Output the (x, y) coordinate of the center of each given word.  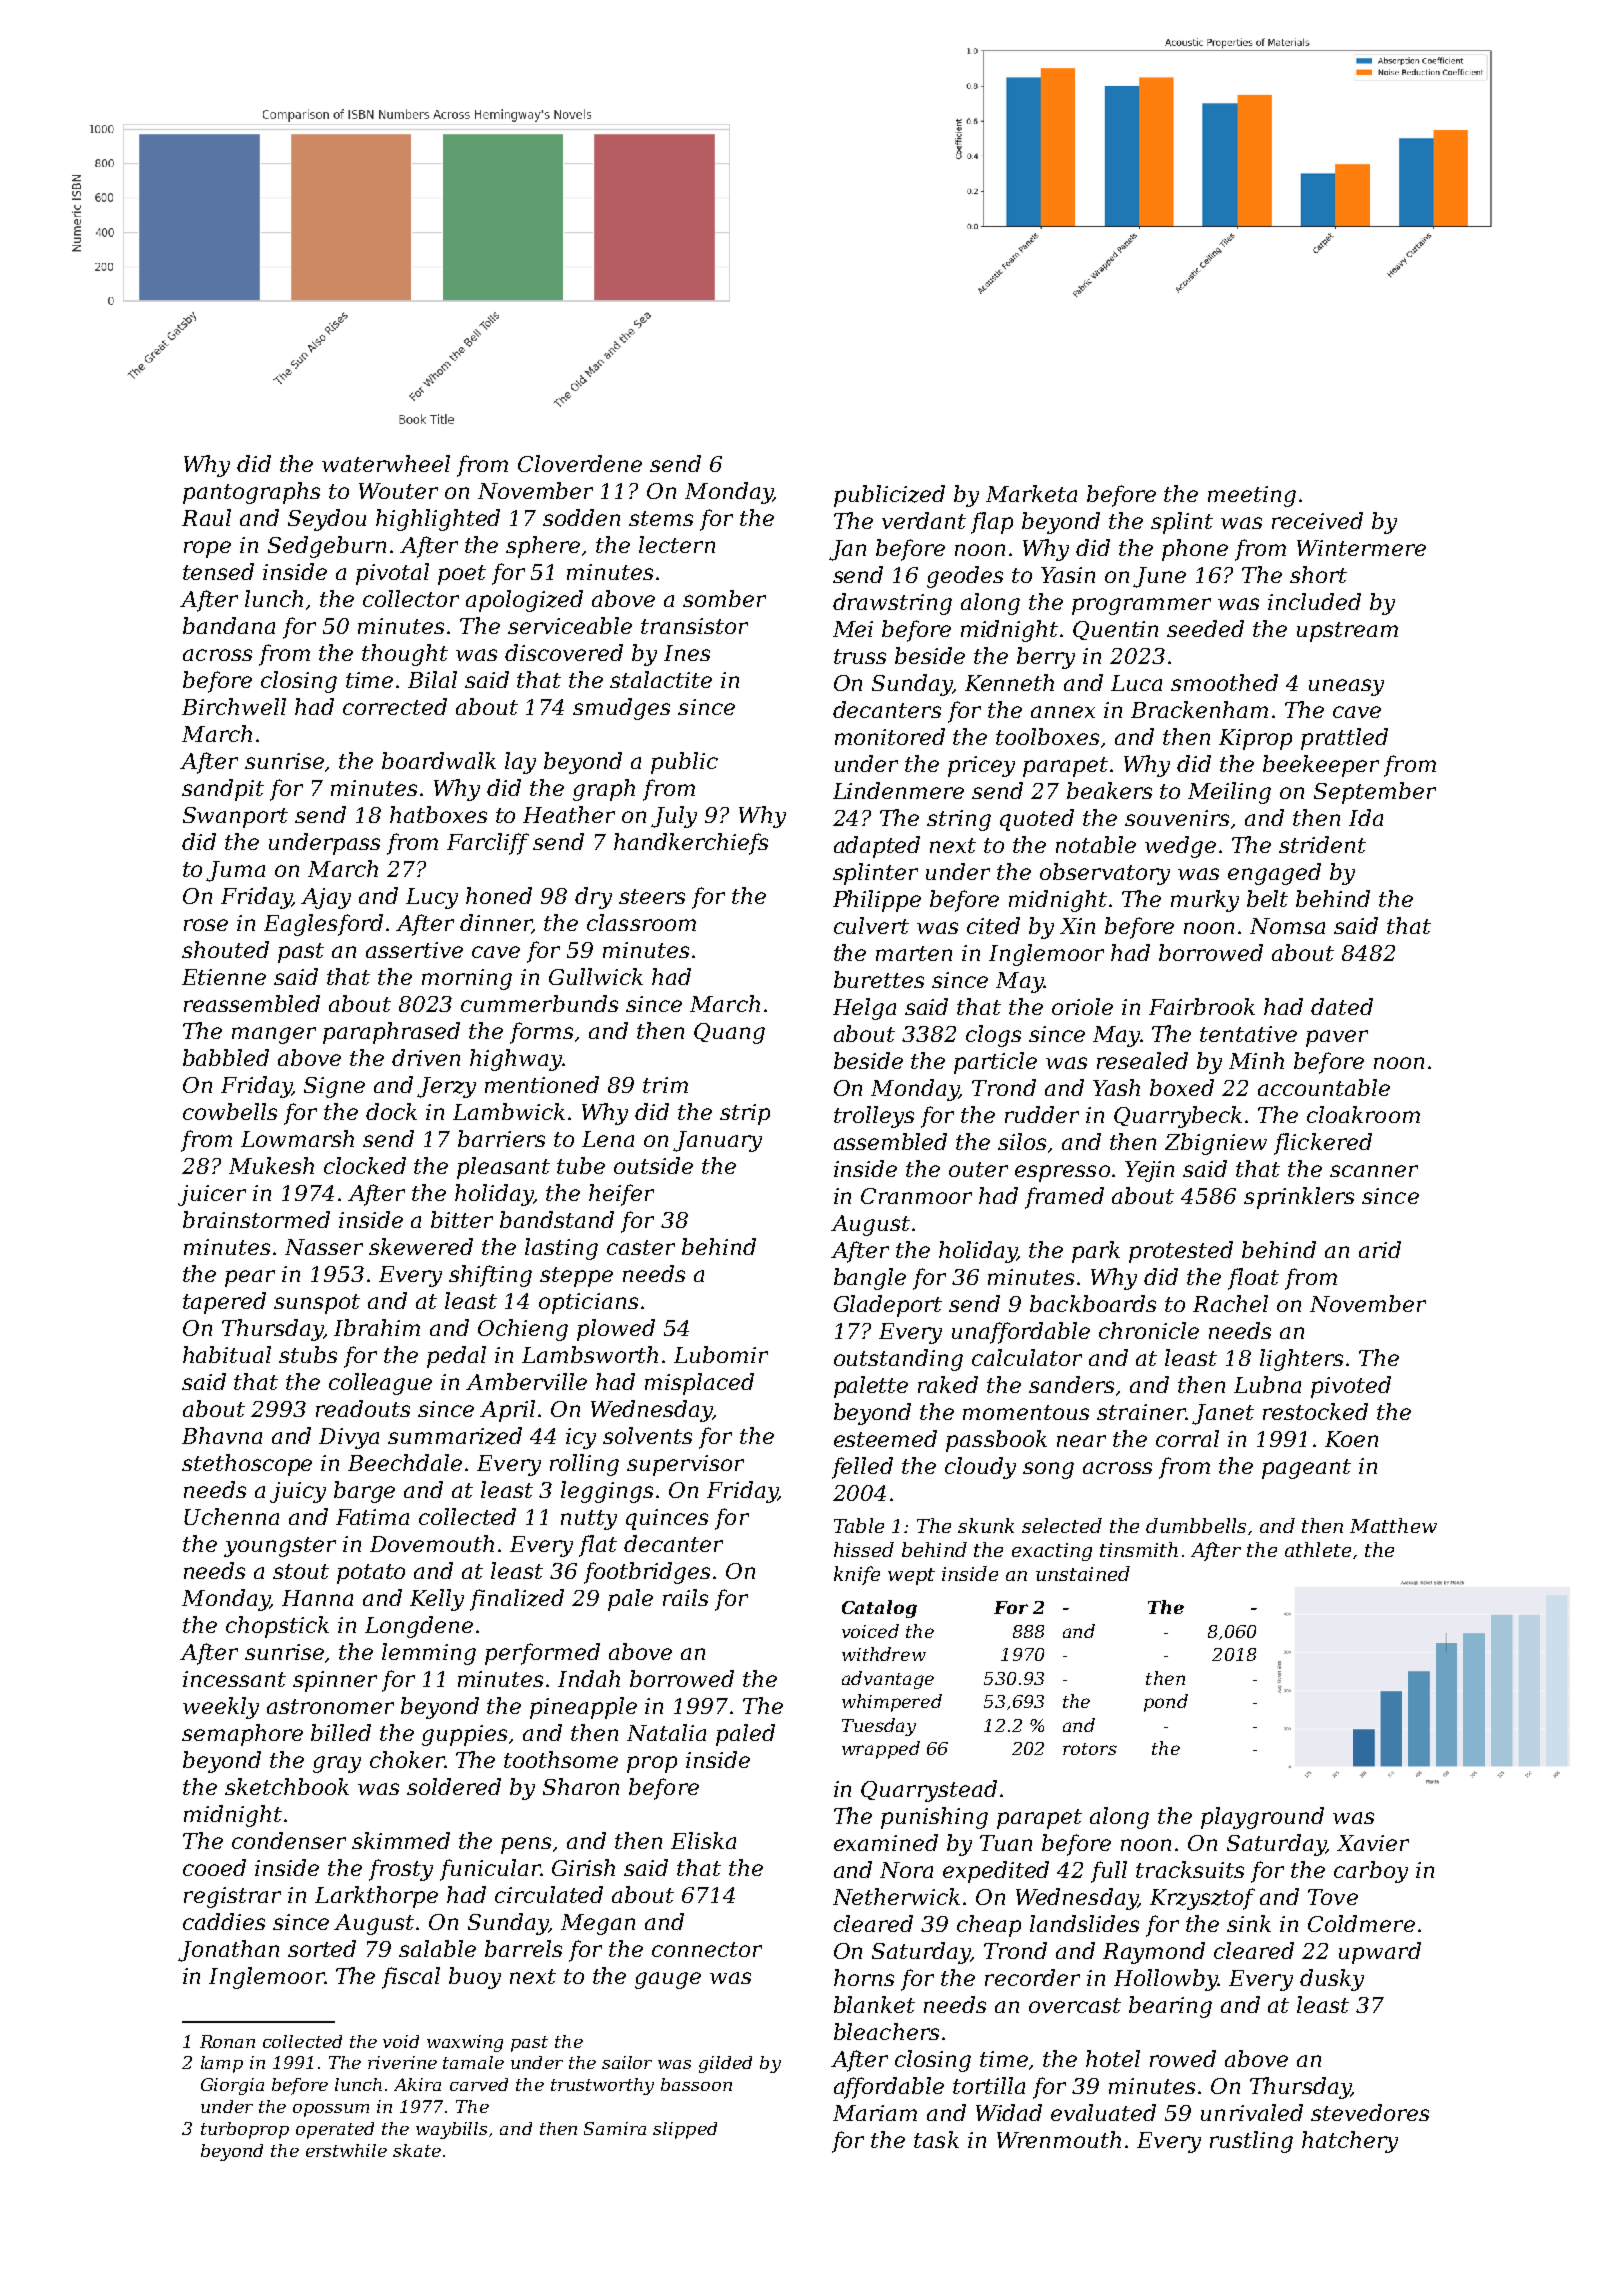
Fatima (372, 1517)
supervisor (685, 1465)
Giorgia (232, 2086)
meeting (1252, 496)
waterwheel (386, 463)
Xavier (1373, 1843)
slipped (685, 2130)
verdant (924, 520)
